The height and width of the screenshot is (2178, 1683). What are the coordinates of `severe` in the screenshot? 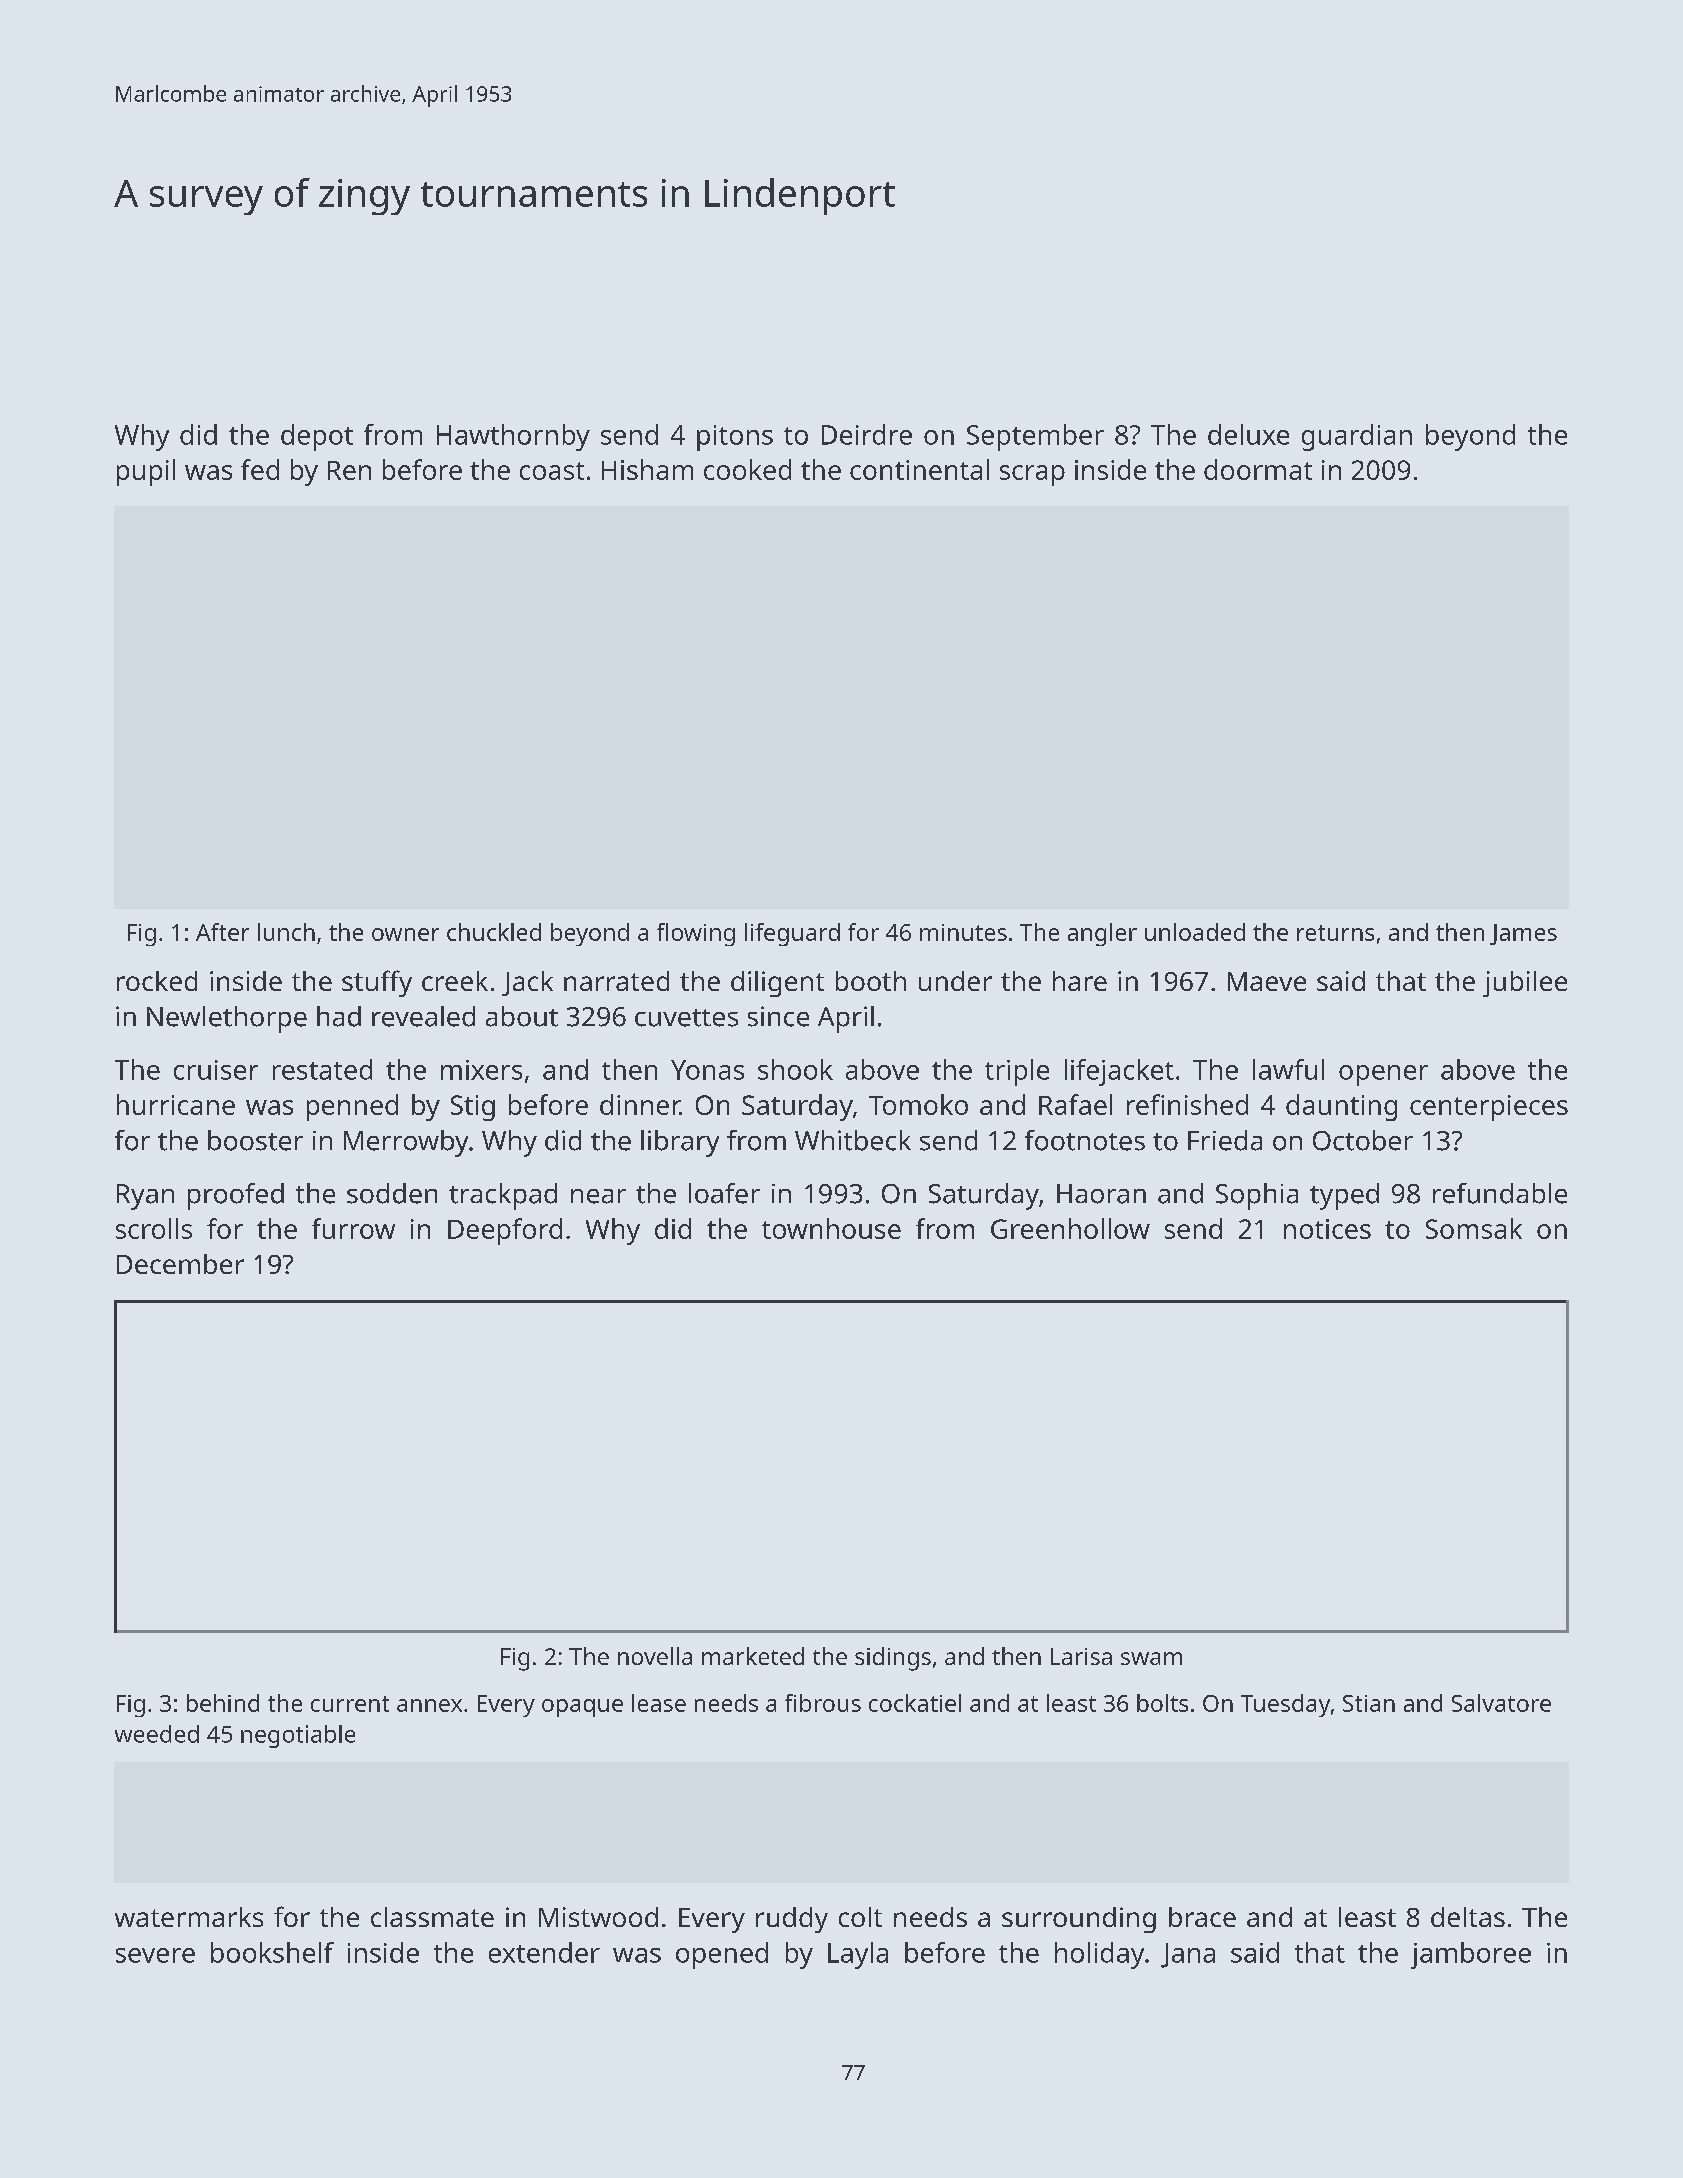 It's located at (155, 1955).
